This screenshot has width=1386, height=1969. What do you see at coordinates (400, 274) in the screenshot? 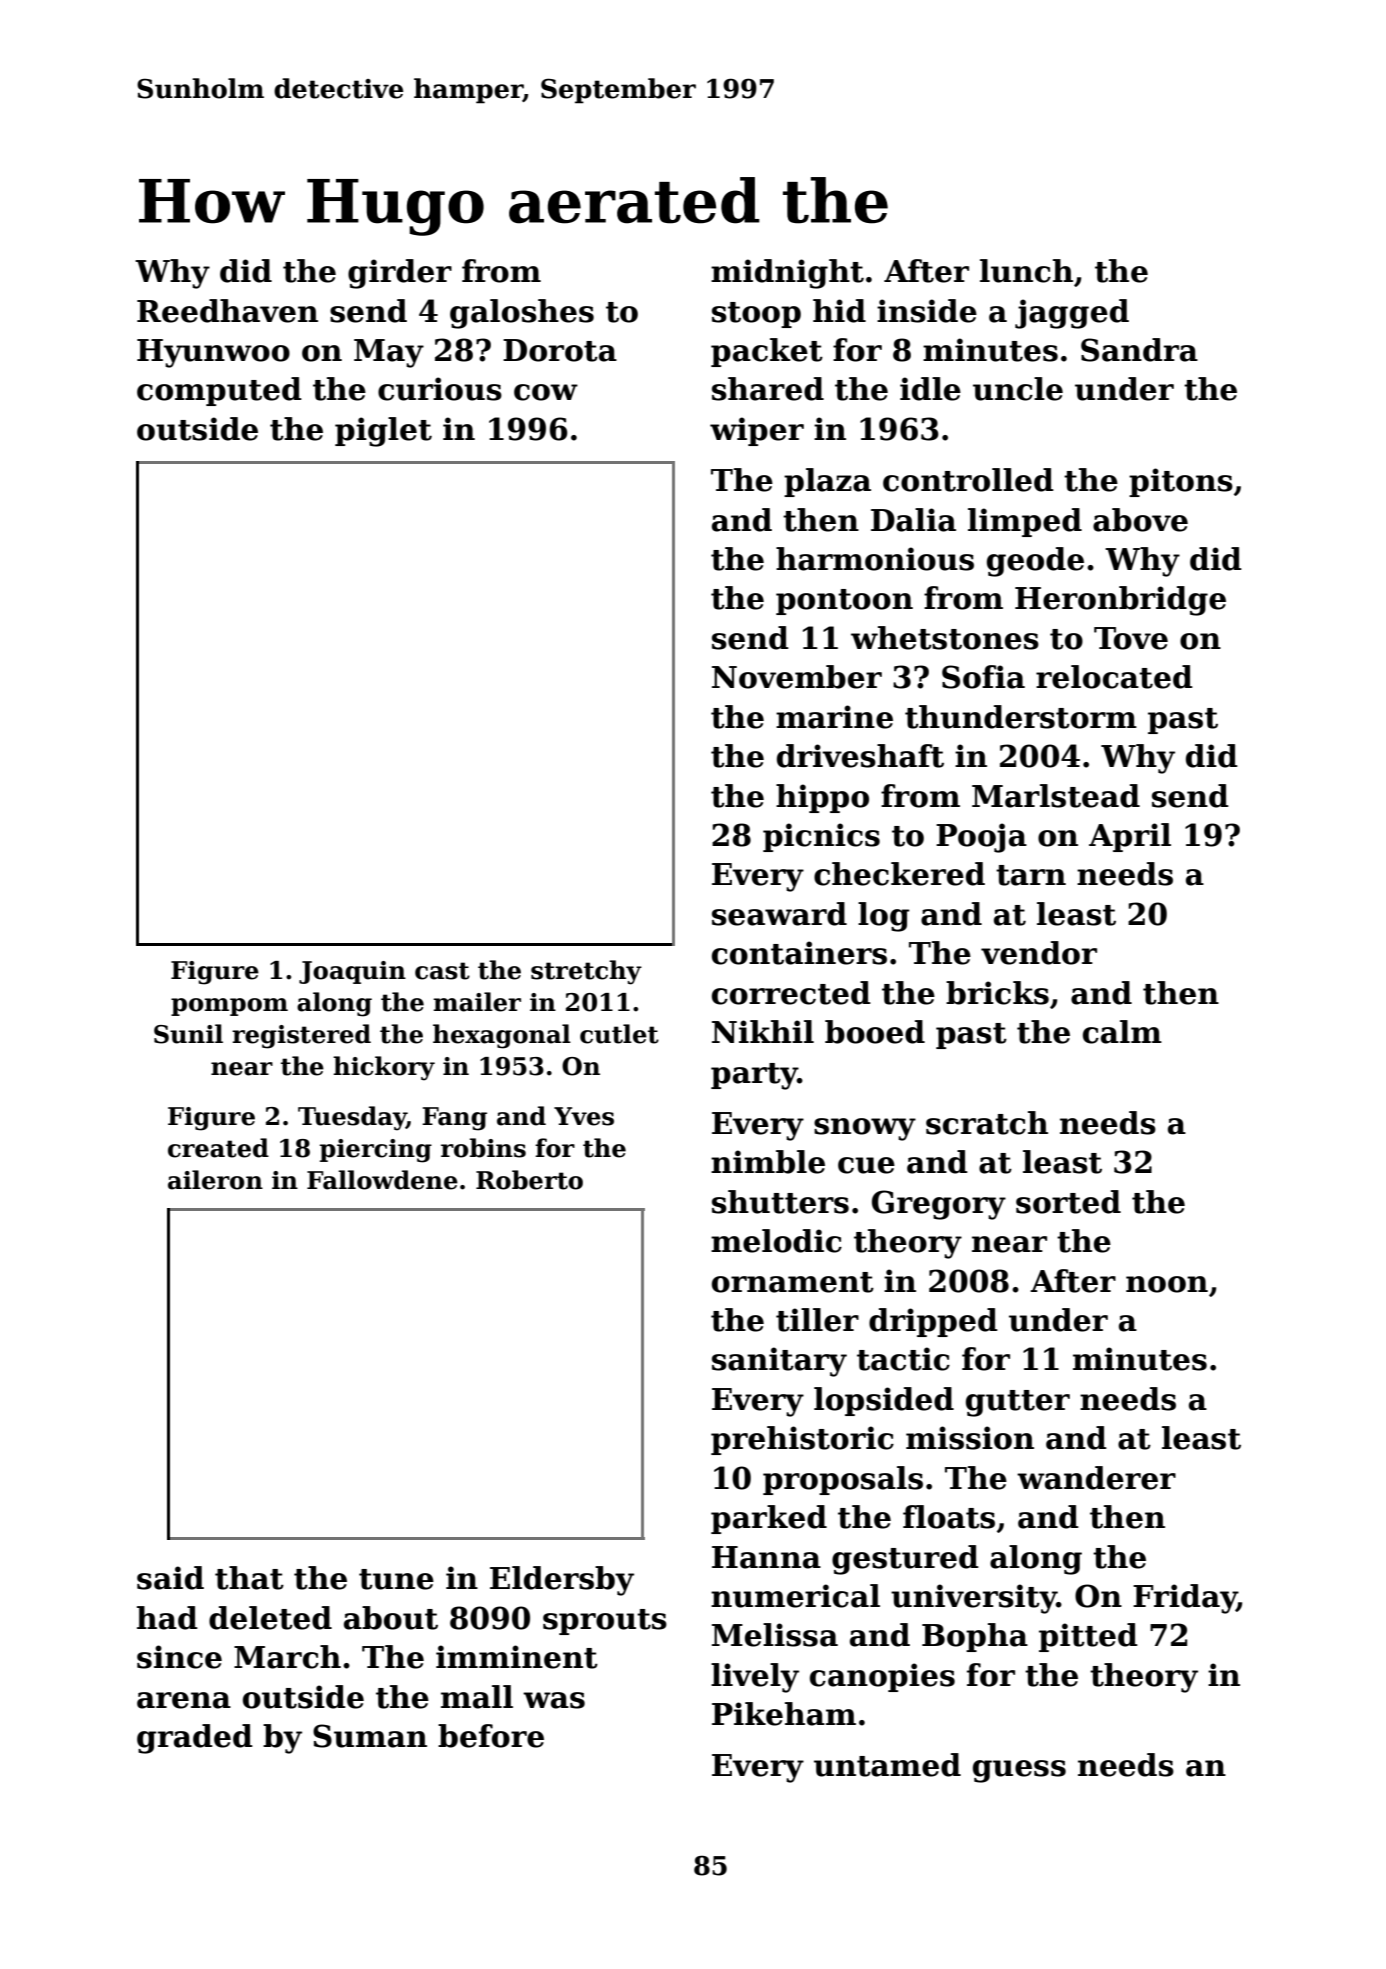
I see `girder` at bounding box center [400, 274].
